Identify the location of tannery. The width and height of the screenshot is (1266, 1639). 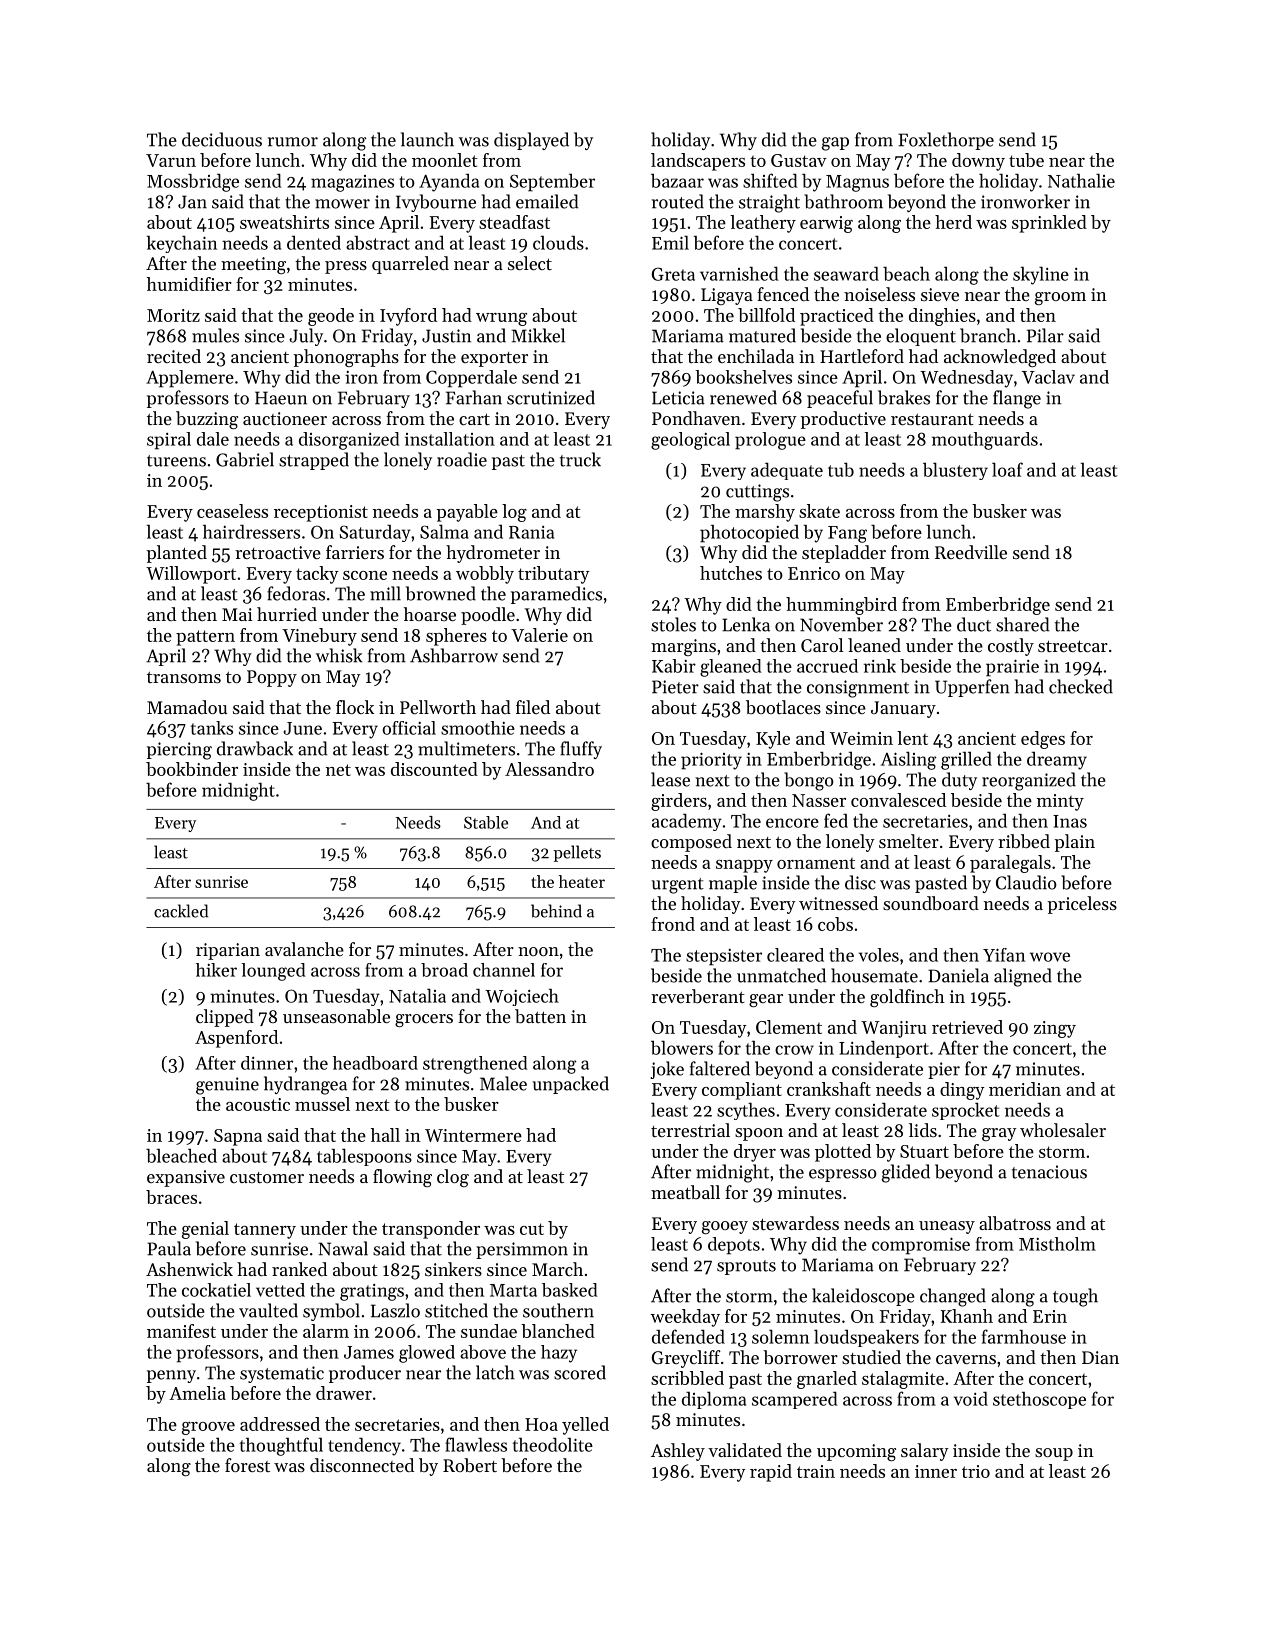
(265, 1231).
